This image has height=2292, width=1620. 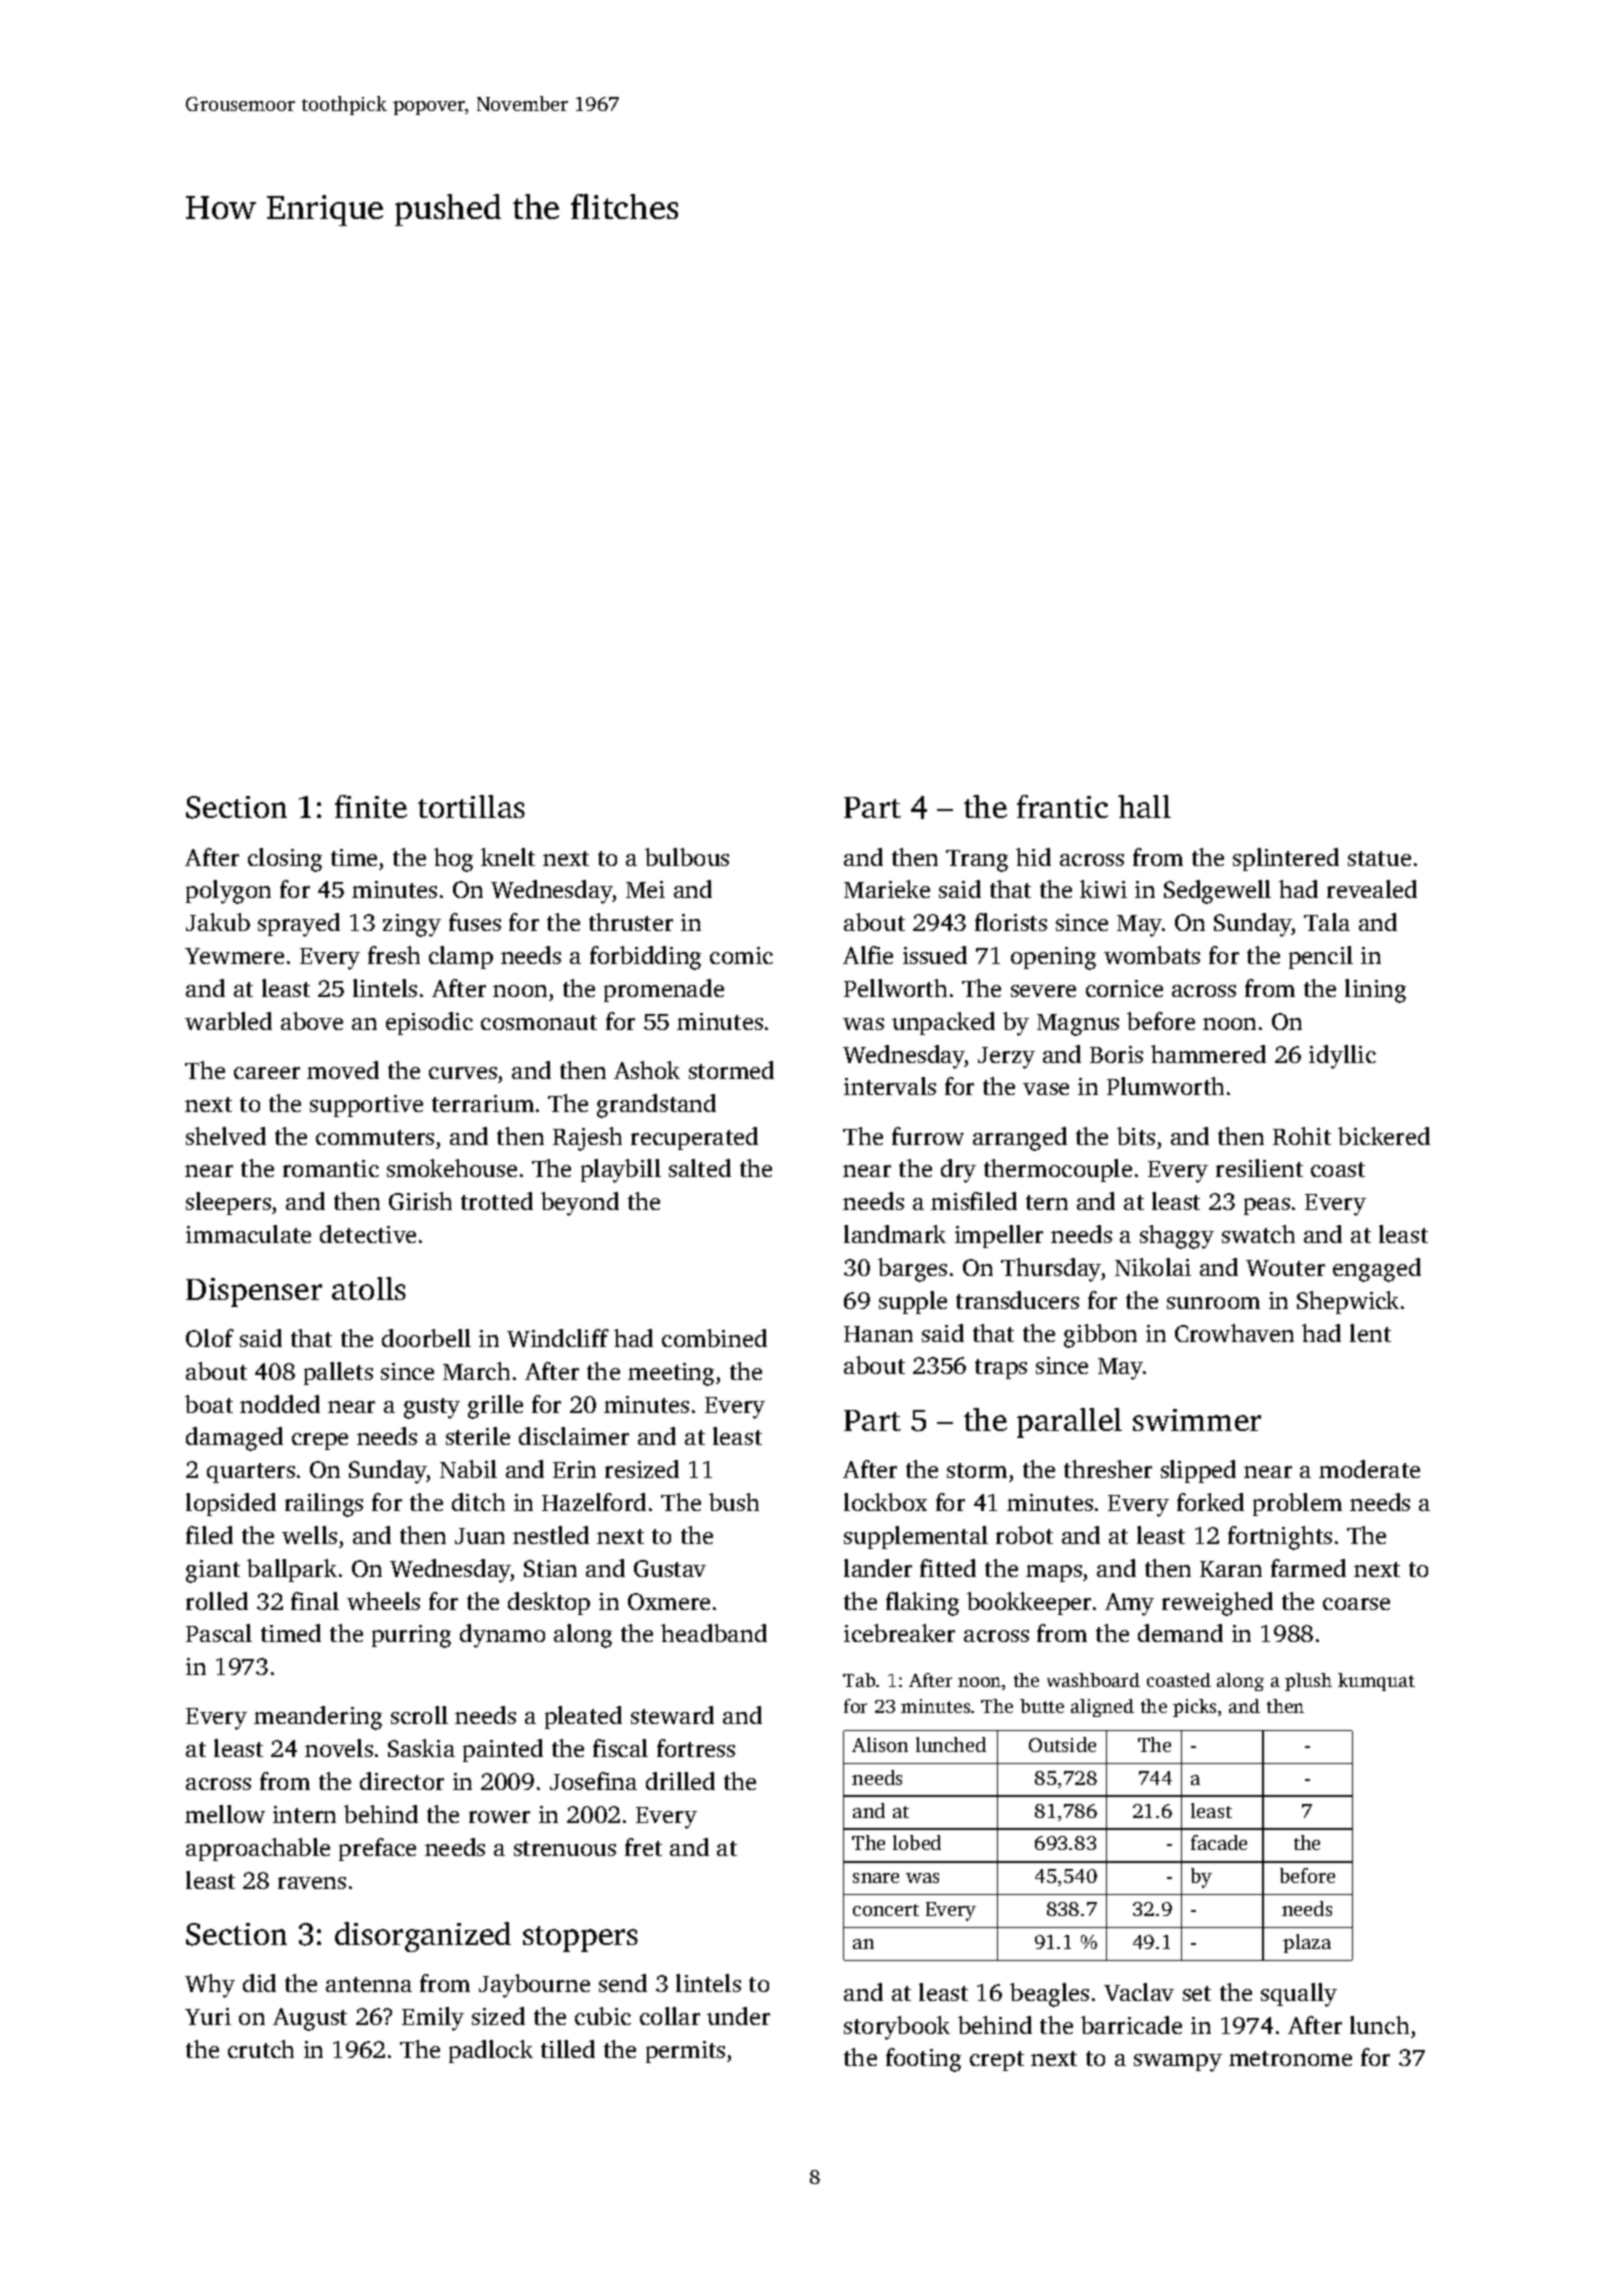 What do you see at coordinates (539, 1022) in the image?
I see `cosmonaut` at bounding box center [539, 1022].
